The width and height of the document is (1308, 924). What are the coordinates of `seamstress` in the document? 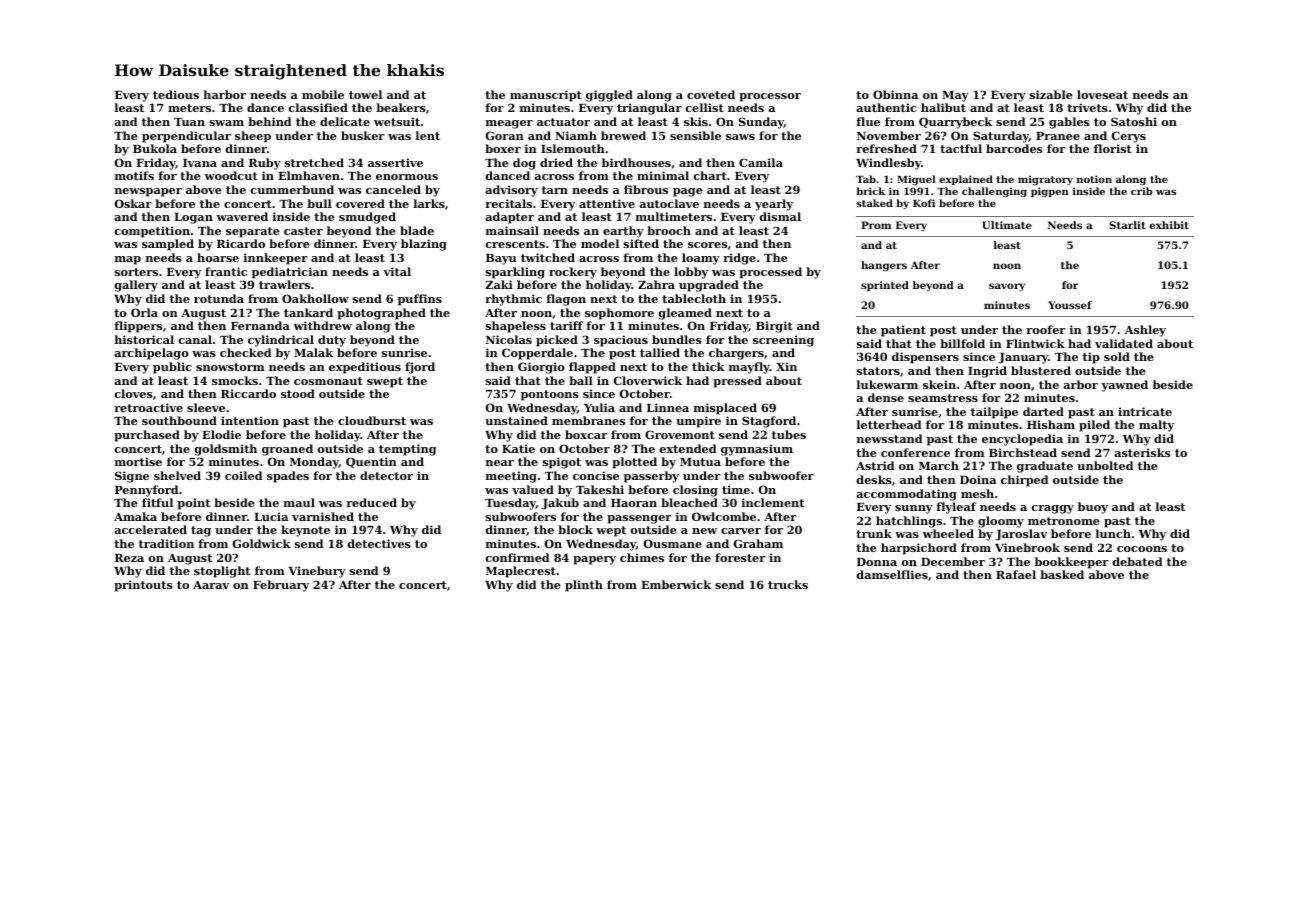 It's located at (943, 398).
